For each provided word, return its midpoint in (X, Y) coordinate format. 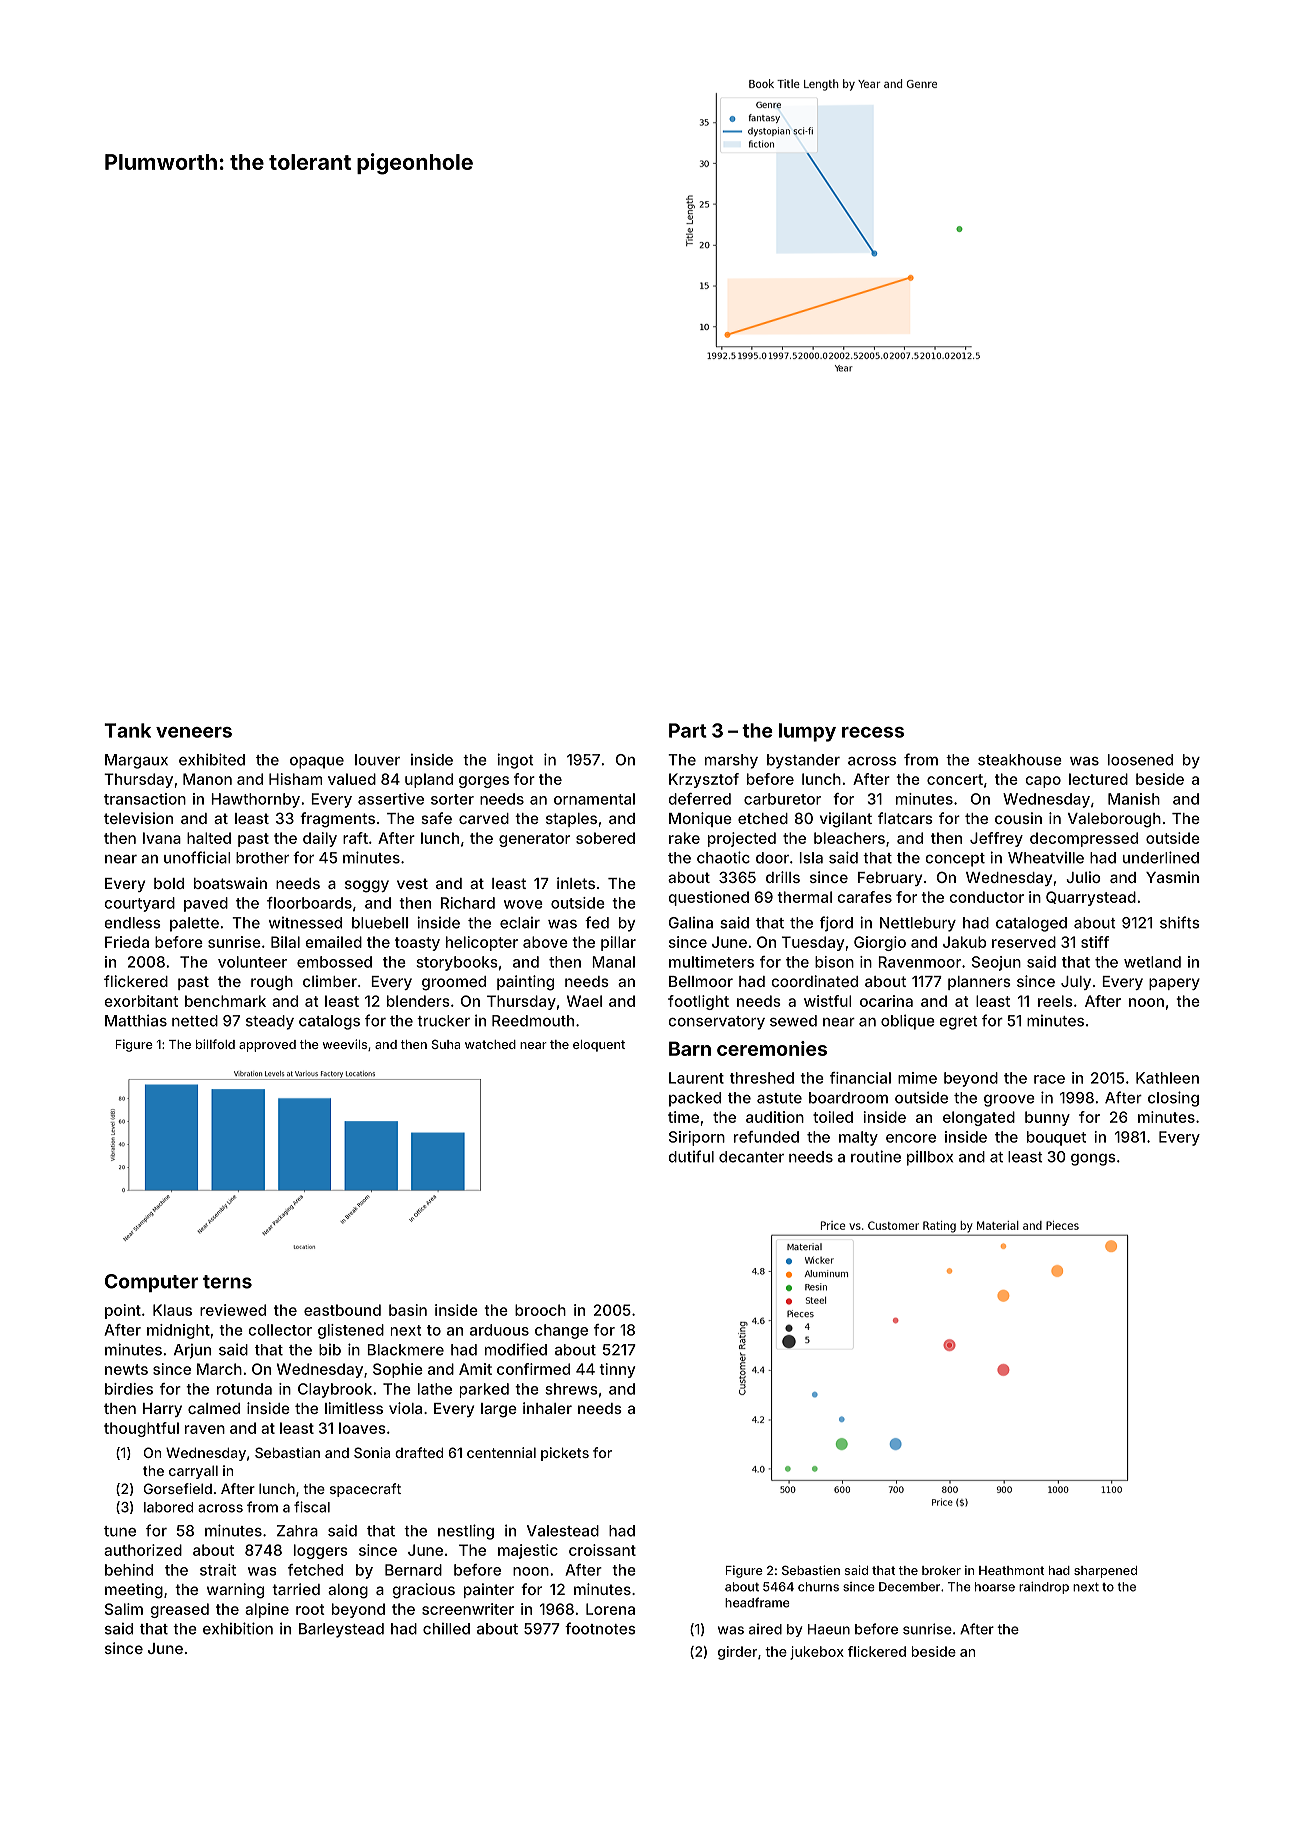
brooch (540, 1310)
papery (1174, 984)
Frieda (127, 942)
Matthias (136, 1020)
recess (873, 732)
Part (688, 730)
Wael (584, 1001)
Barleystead (341, 1630)
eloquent (599, 1046)
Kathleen (1167, 1078)
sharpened (1105, 1572)
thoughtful (141, 1429)
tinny (617, 1370)
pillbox (930, 1158)
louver (377, 760)
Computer (151, 1283)
